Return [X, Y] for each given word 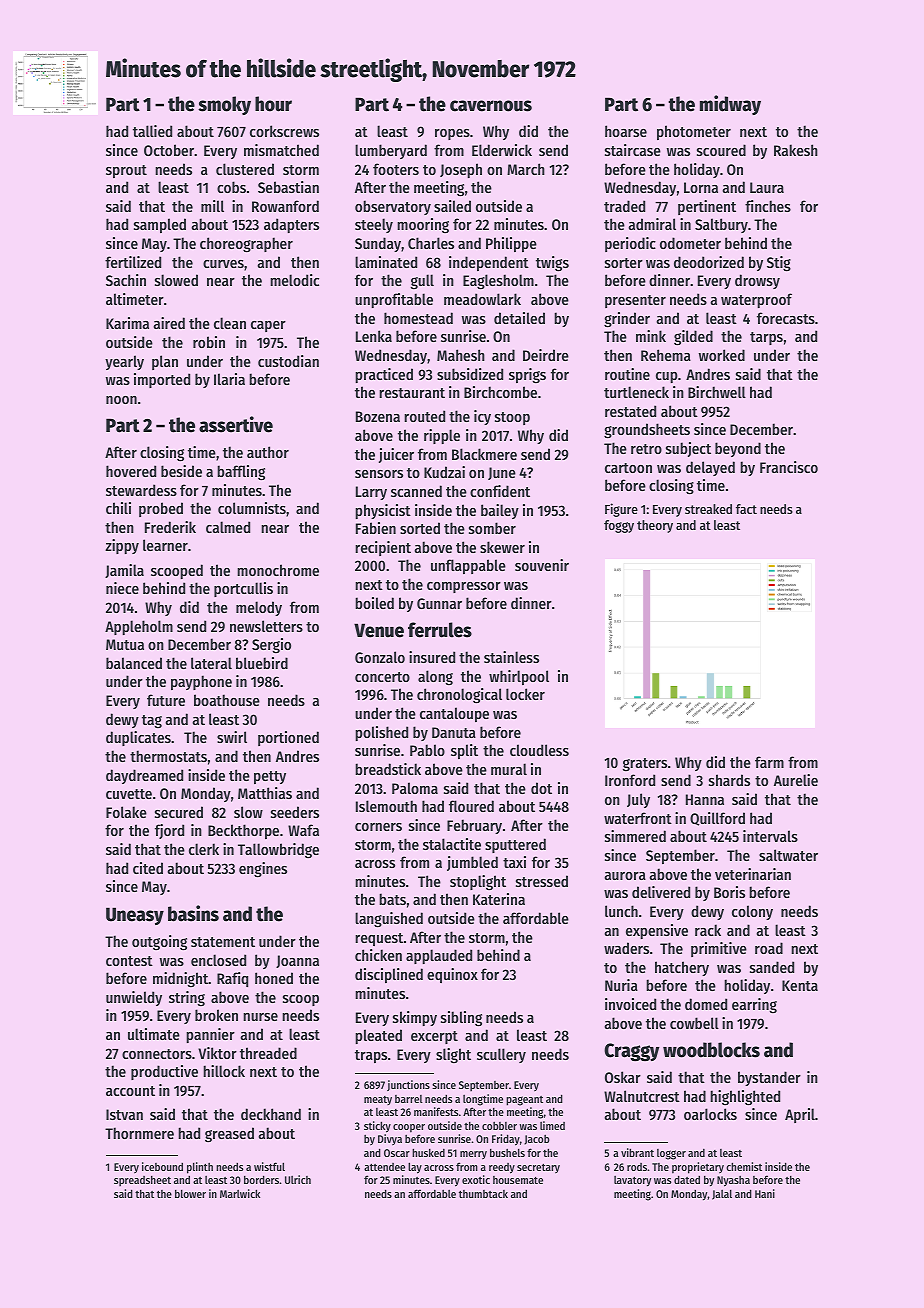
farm [769, 762]
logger [671, 1154]
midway [730, 105]
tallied [152, 131]
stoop [512, 418]
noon [121, 400]
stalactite [452, 844]
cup [666, 377]
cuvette [129, 794]
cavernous [491, 106]
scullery [501, 1055]
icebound [162, 1166]
